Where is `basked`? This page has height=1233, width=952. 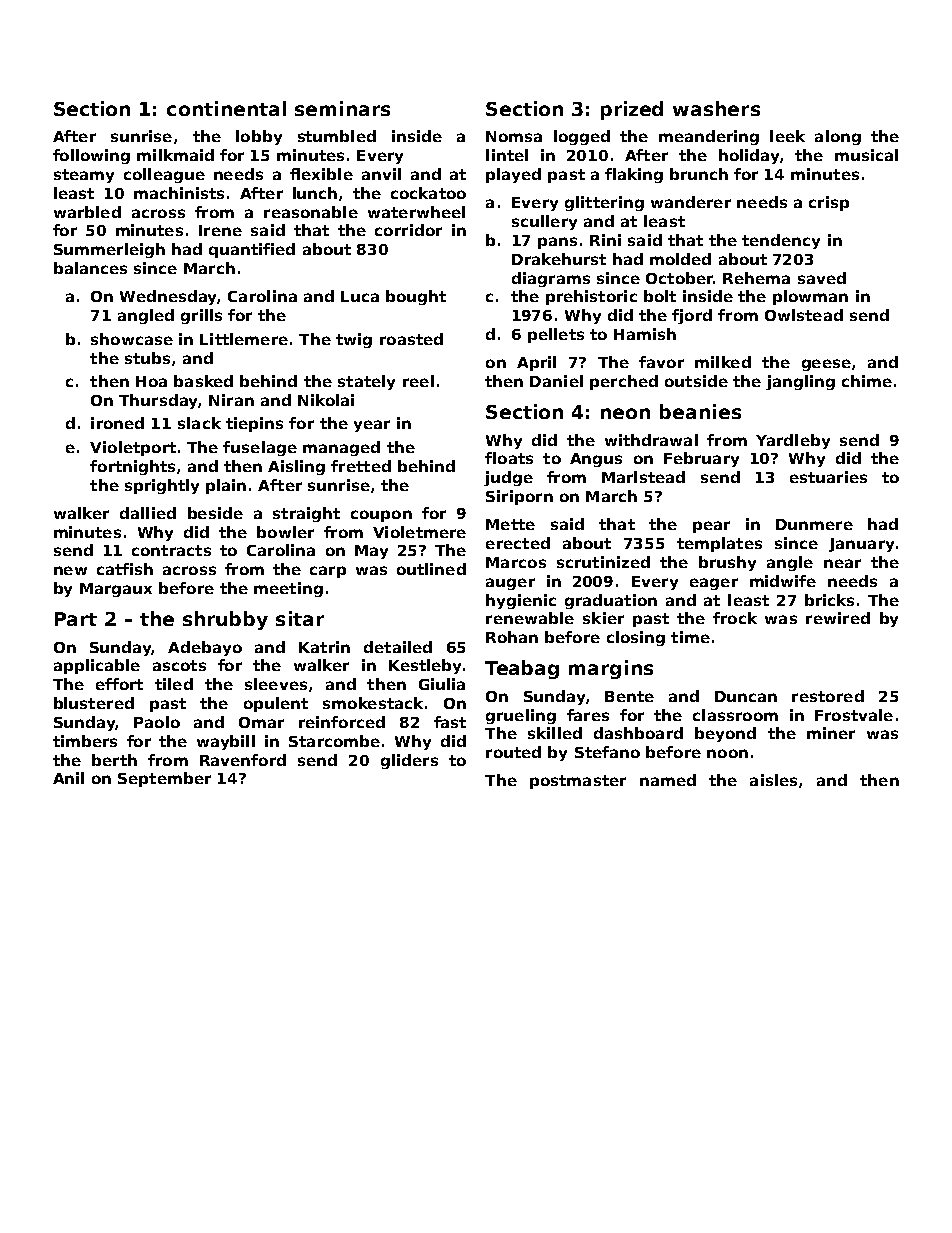
basked is located at coordinates (203, 381).
